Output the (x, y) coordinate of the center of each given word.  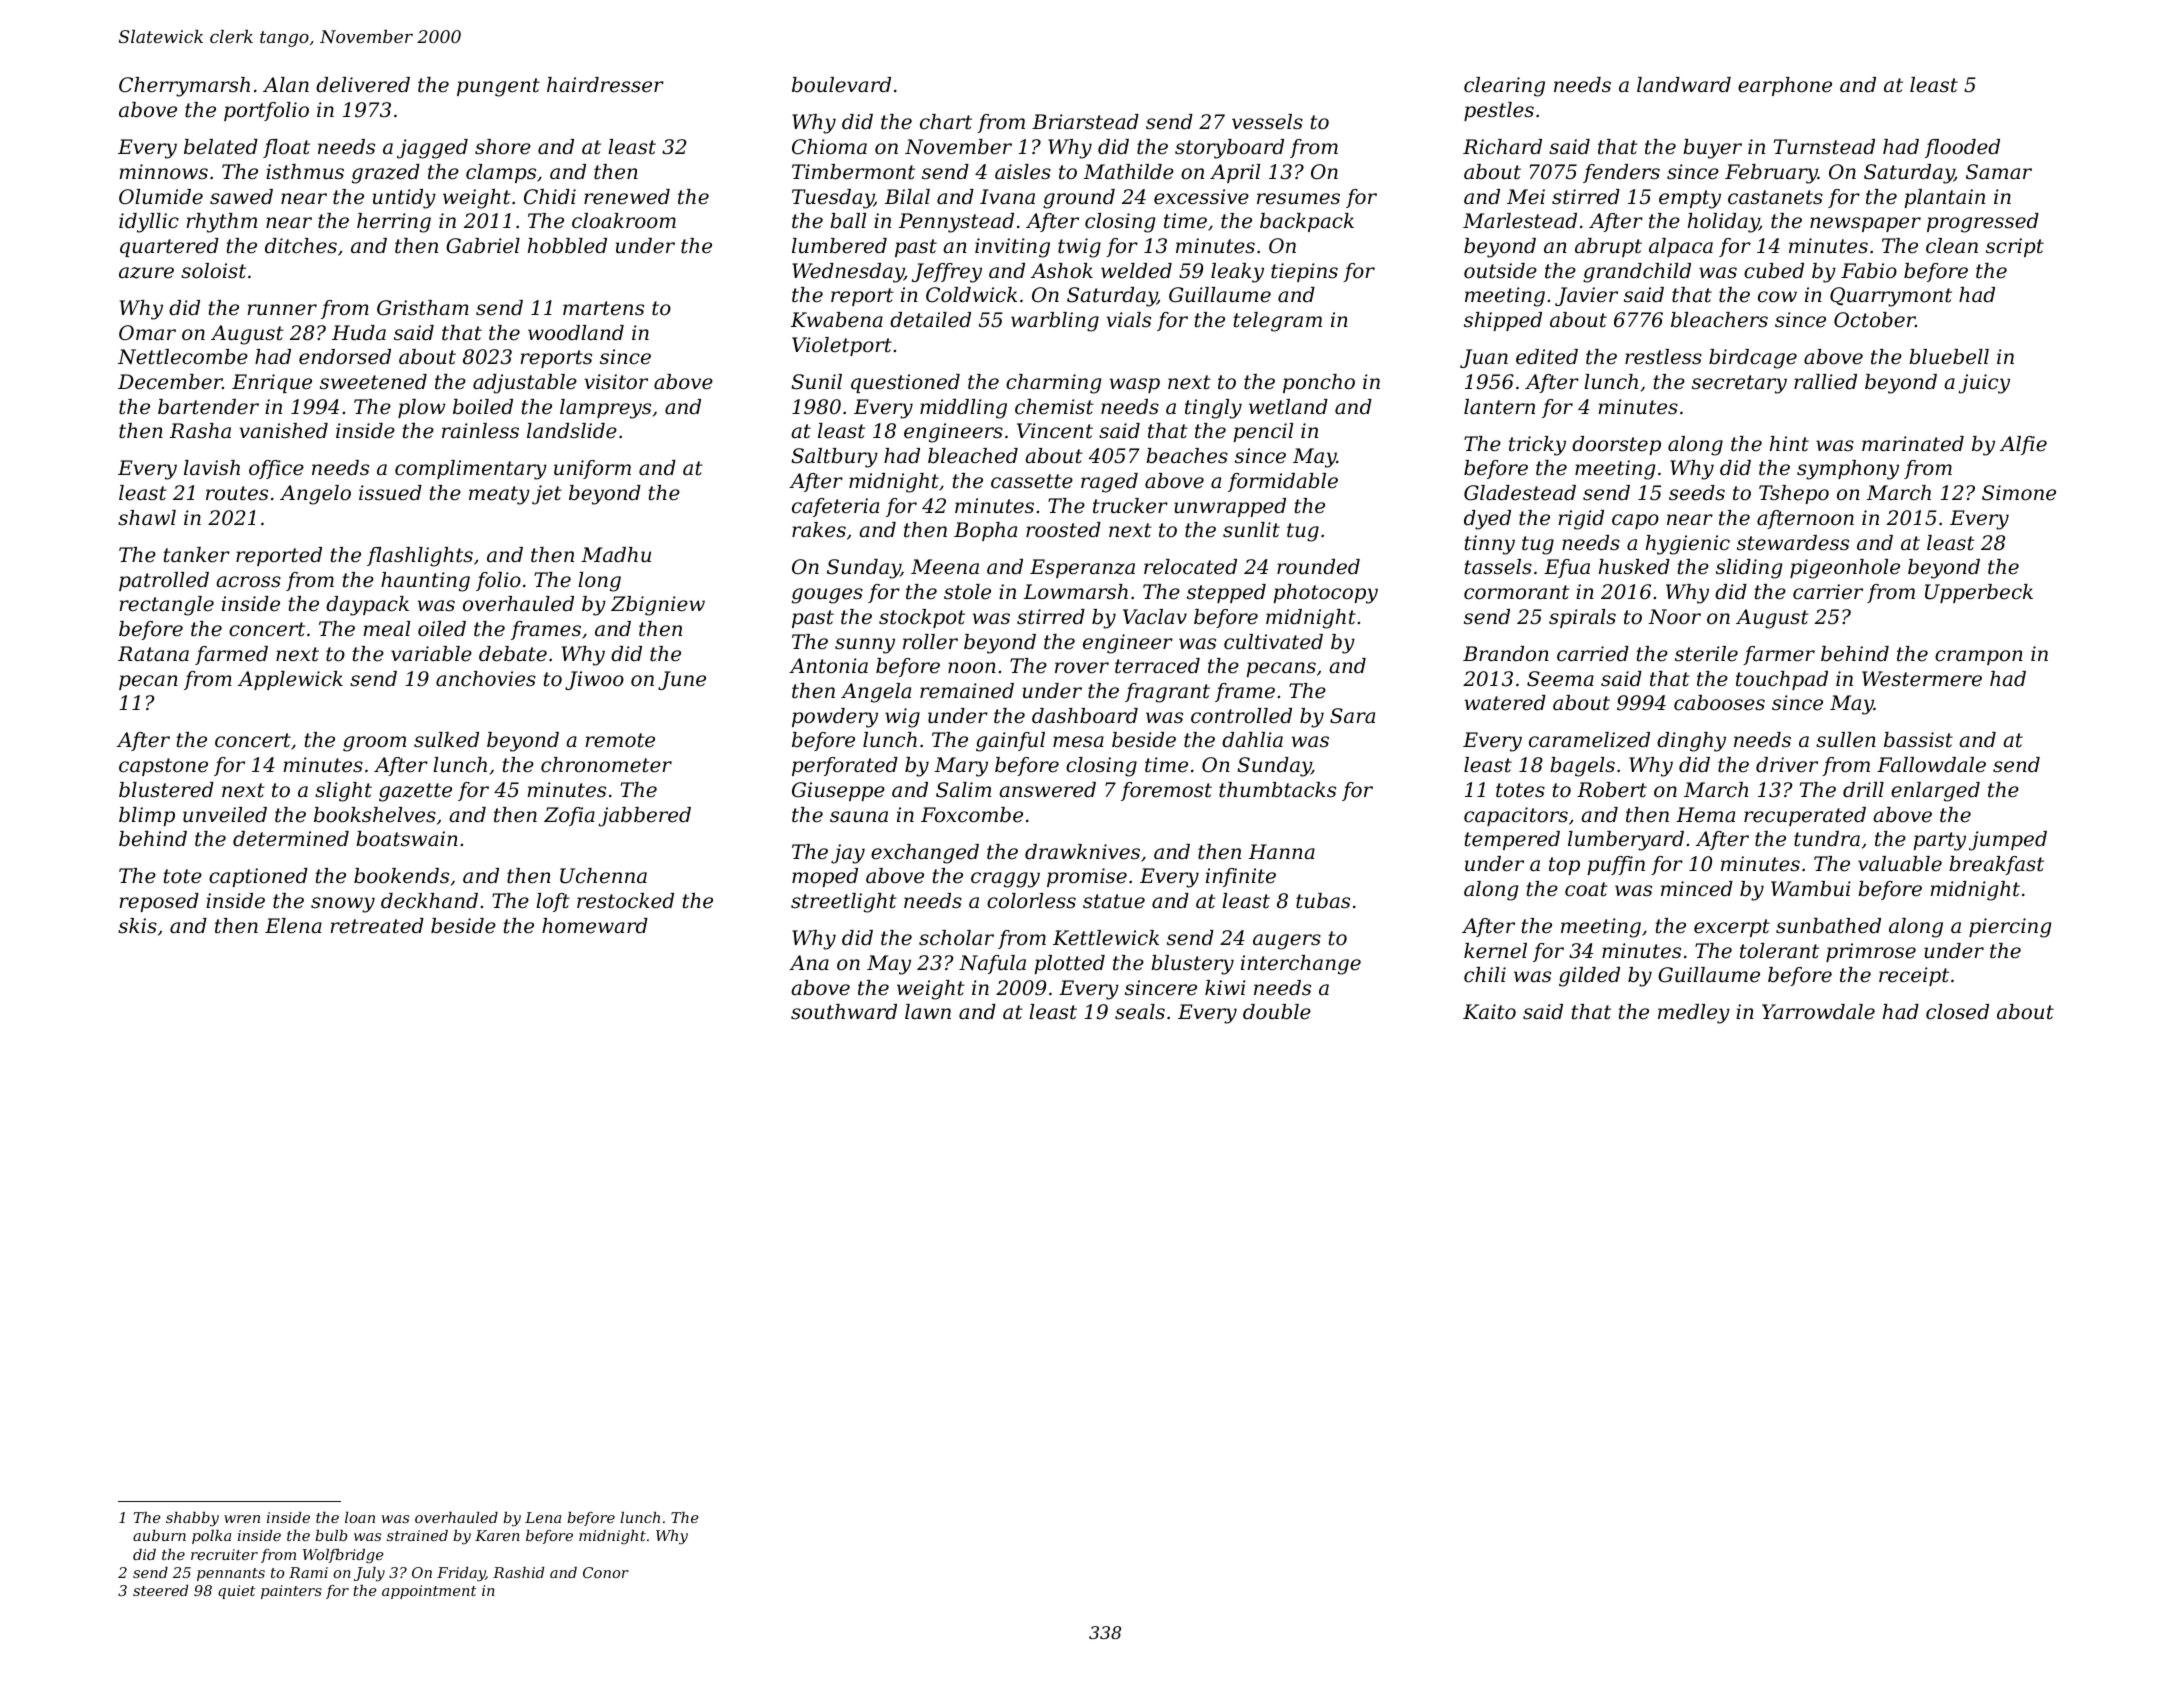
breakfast (1996, 865)
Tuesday (833, 199)
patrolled (164, 581)
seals (1140, 1012)
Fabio (1869, 271)
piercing (2010, 928)
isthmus (305, 172)
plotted (1069, 964)
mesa (1078, 742)
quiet (237, 1592)
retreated (377, 926)
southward (844, 1012)
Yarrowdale (1818, 1012)
